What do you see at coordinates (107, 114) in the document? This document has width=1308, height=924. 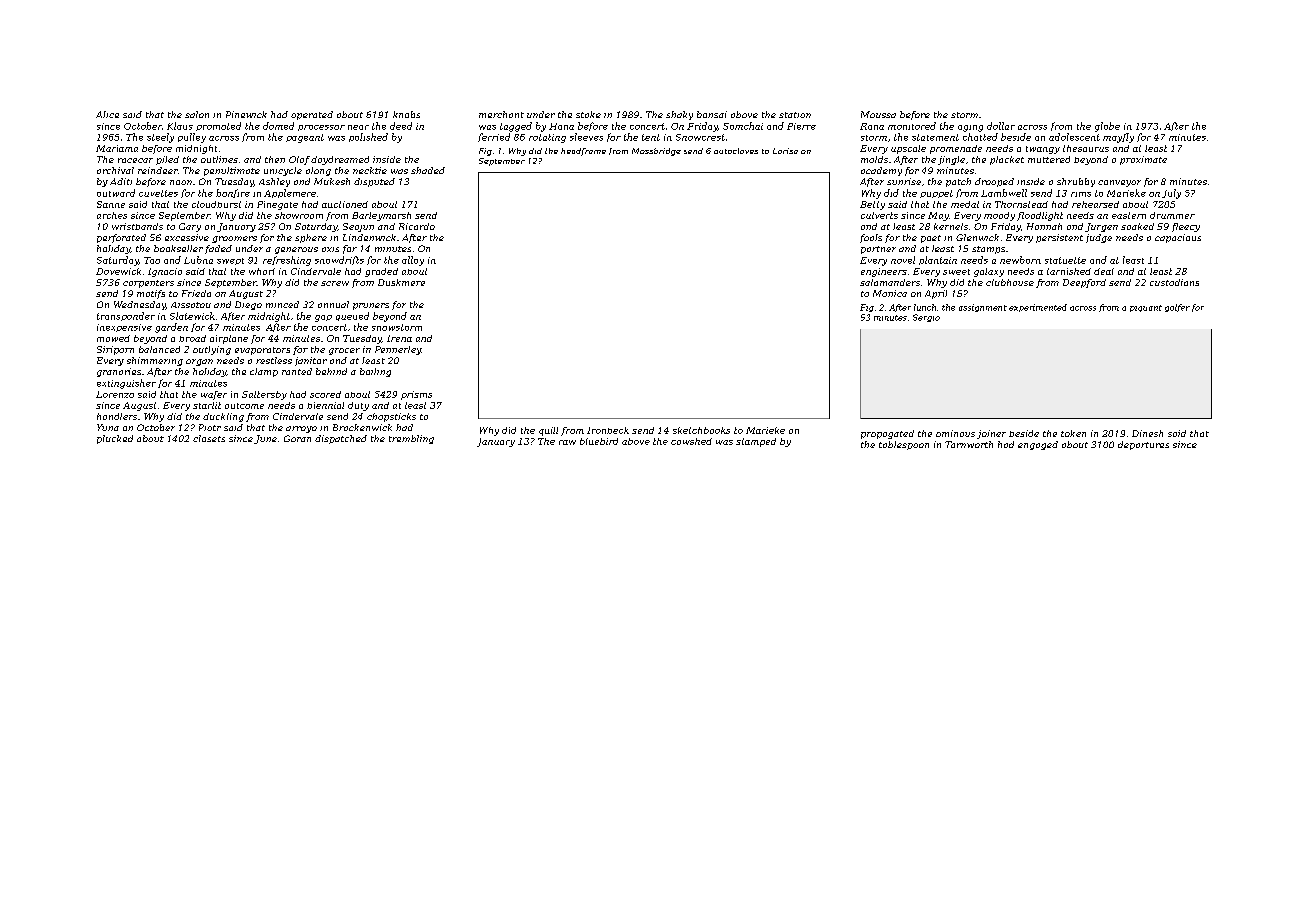 I see `Alice` at bounding box center [107, 114].
